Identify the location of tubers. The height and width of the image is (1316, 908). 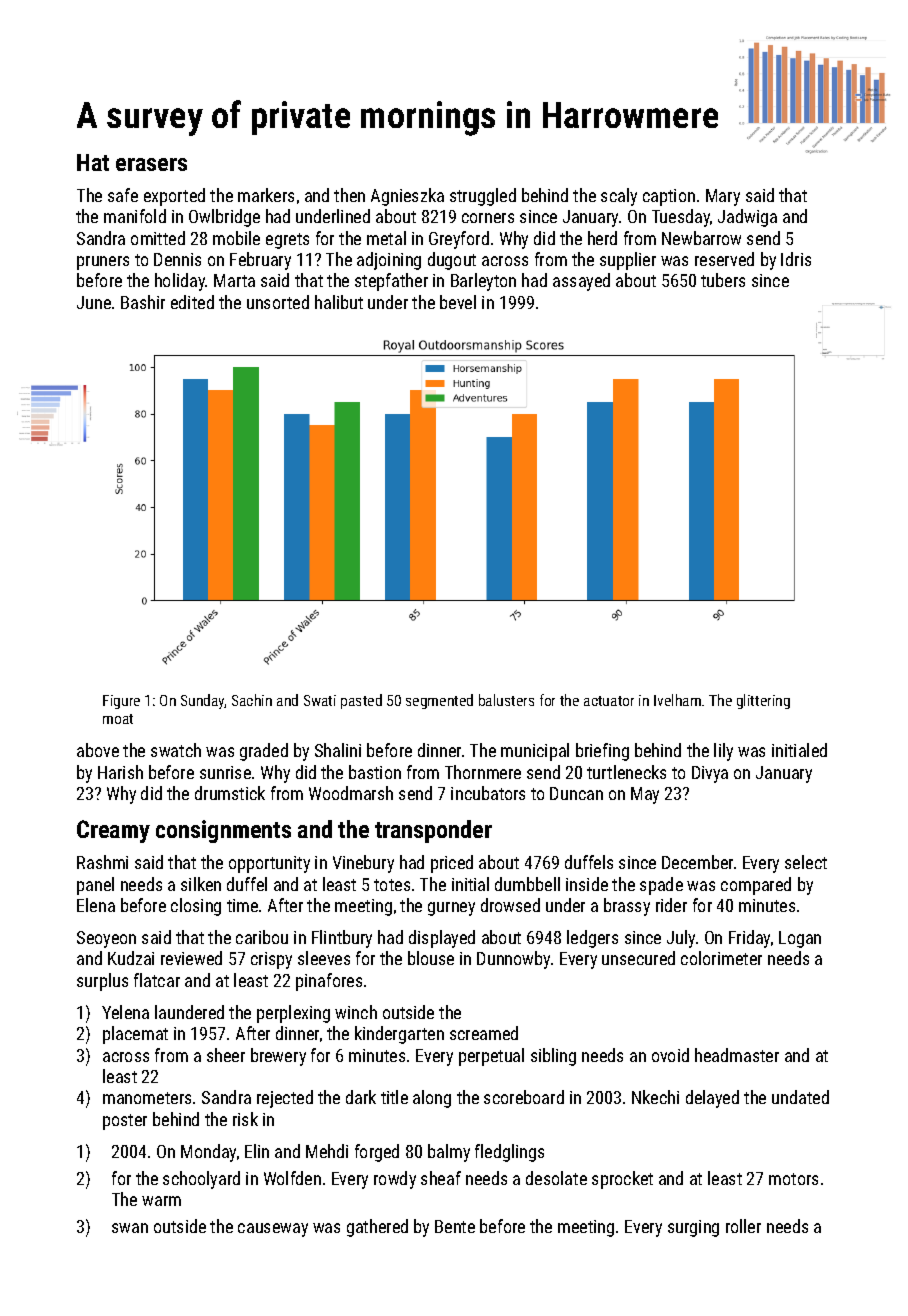
(723, 280).
